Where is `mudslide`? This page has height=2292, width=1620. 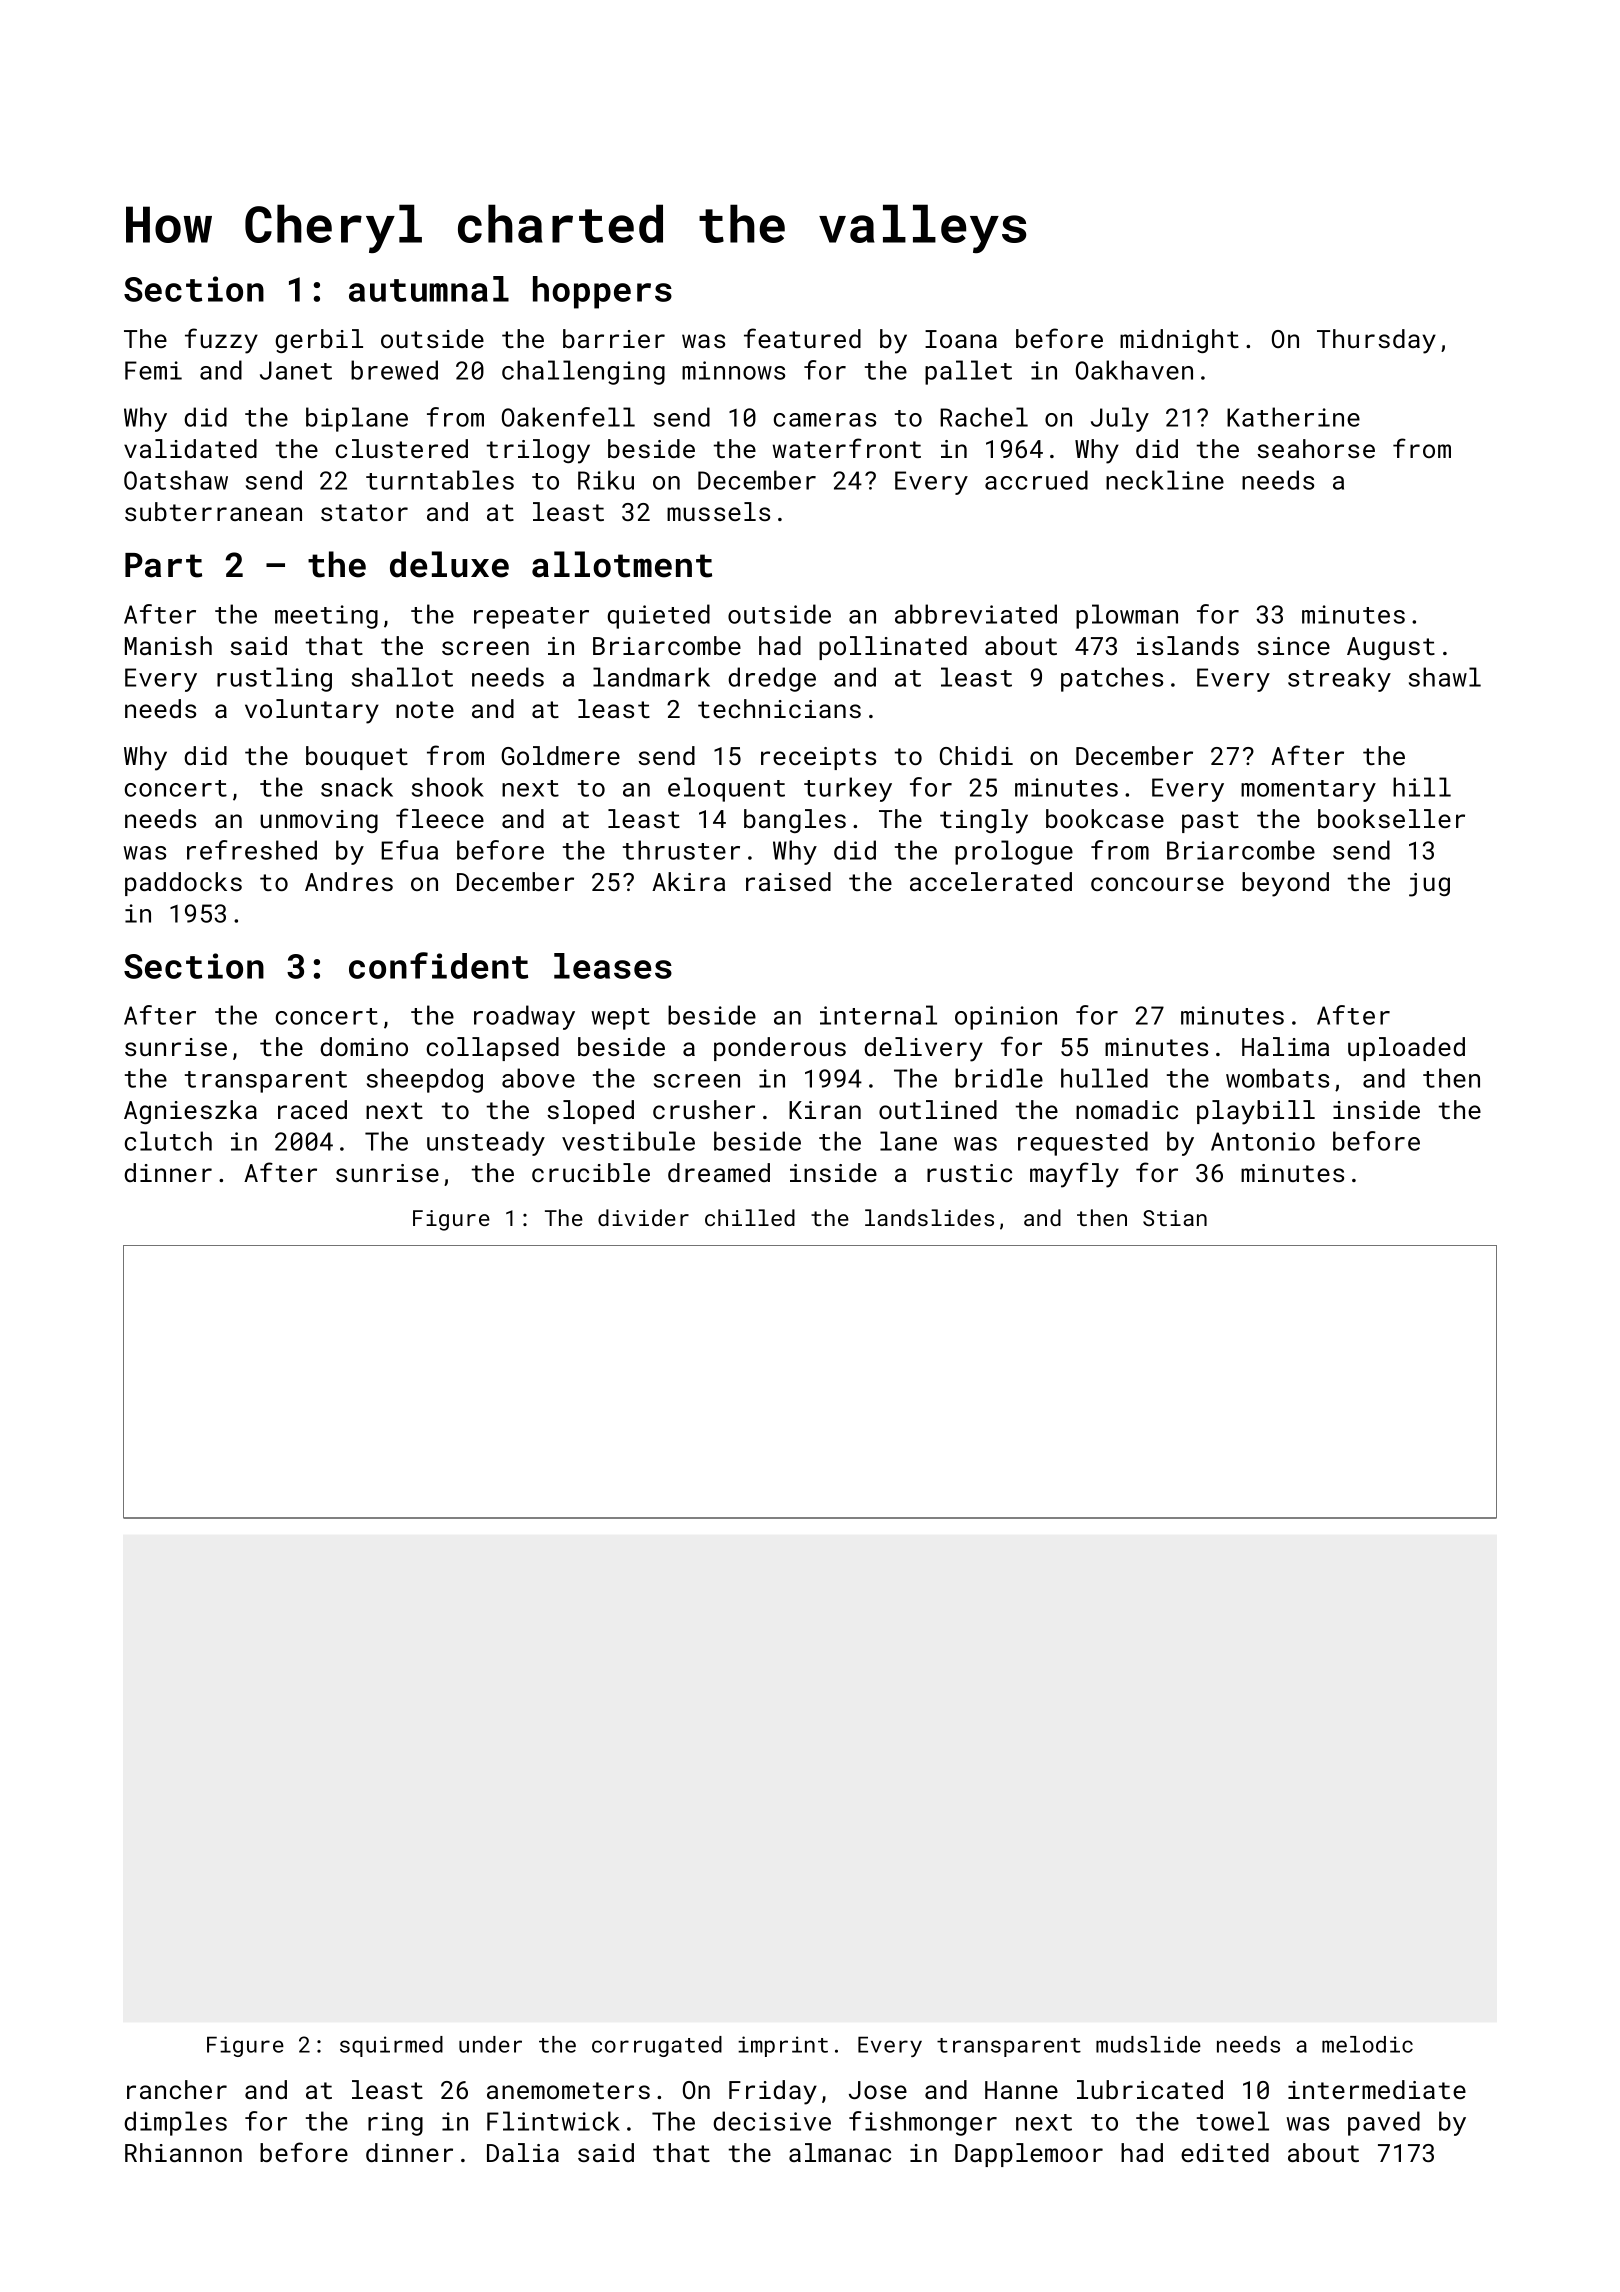 mudslide is located at coordinates (1148, 2044).
